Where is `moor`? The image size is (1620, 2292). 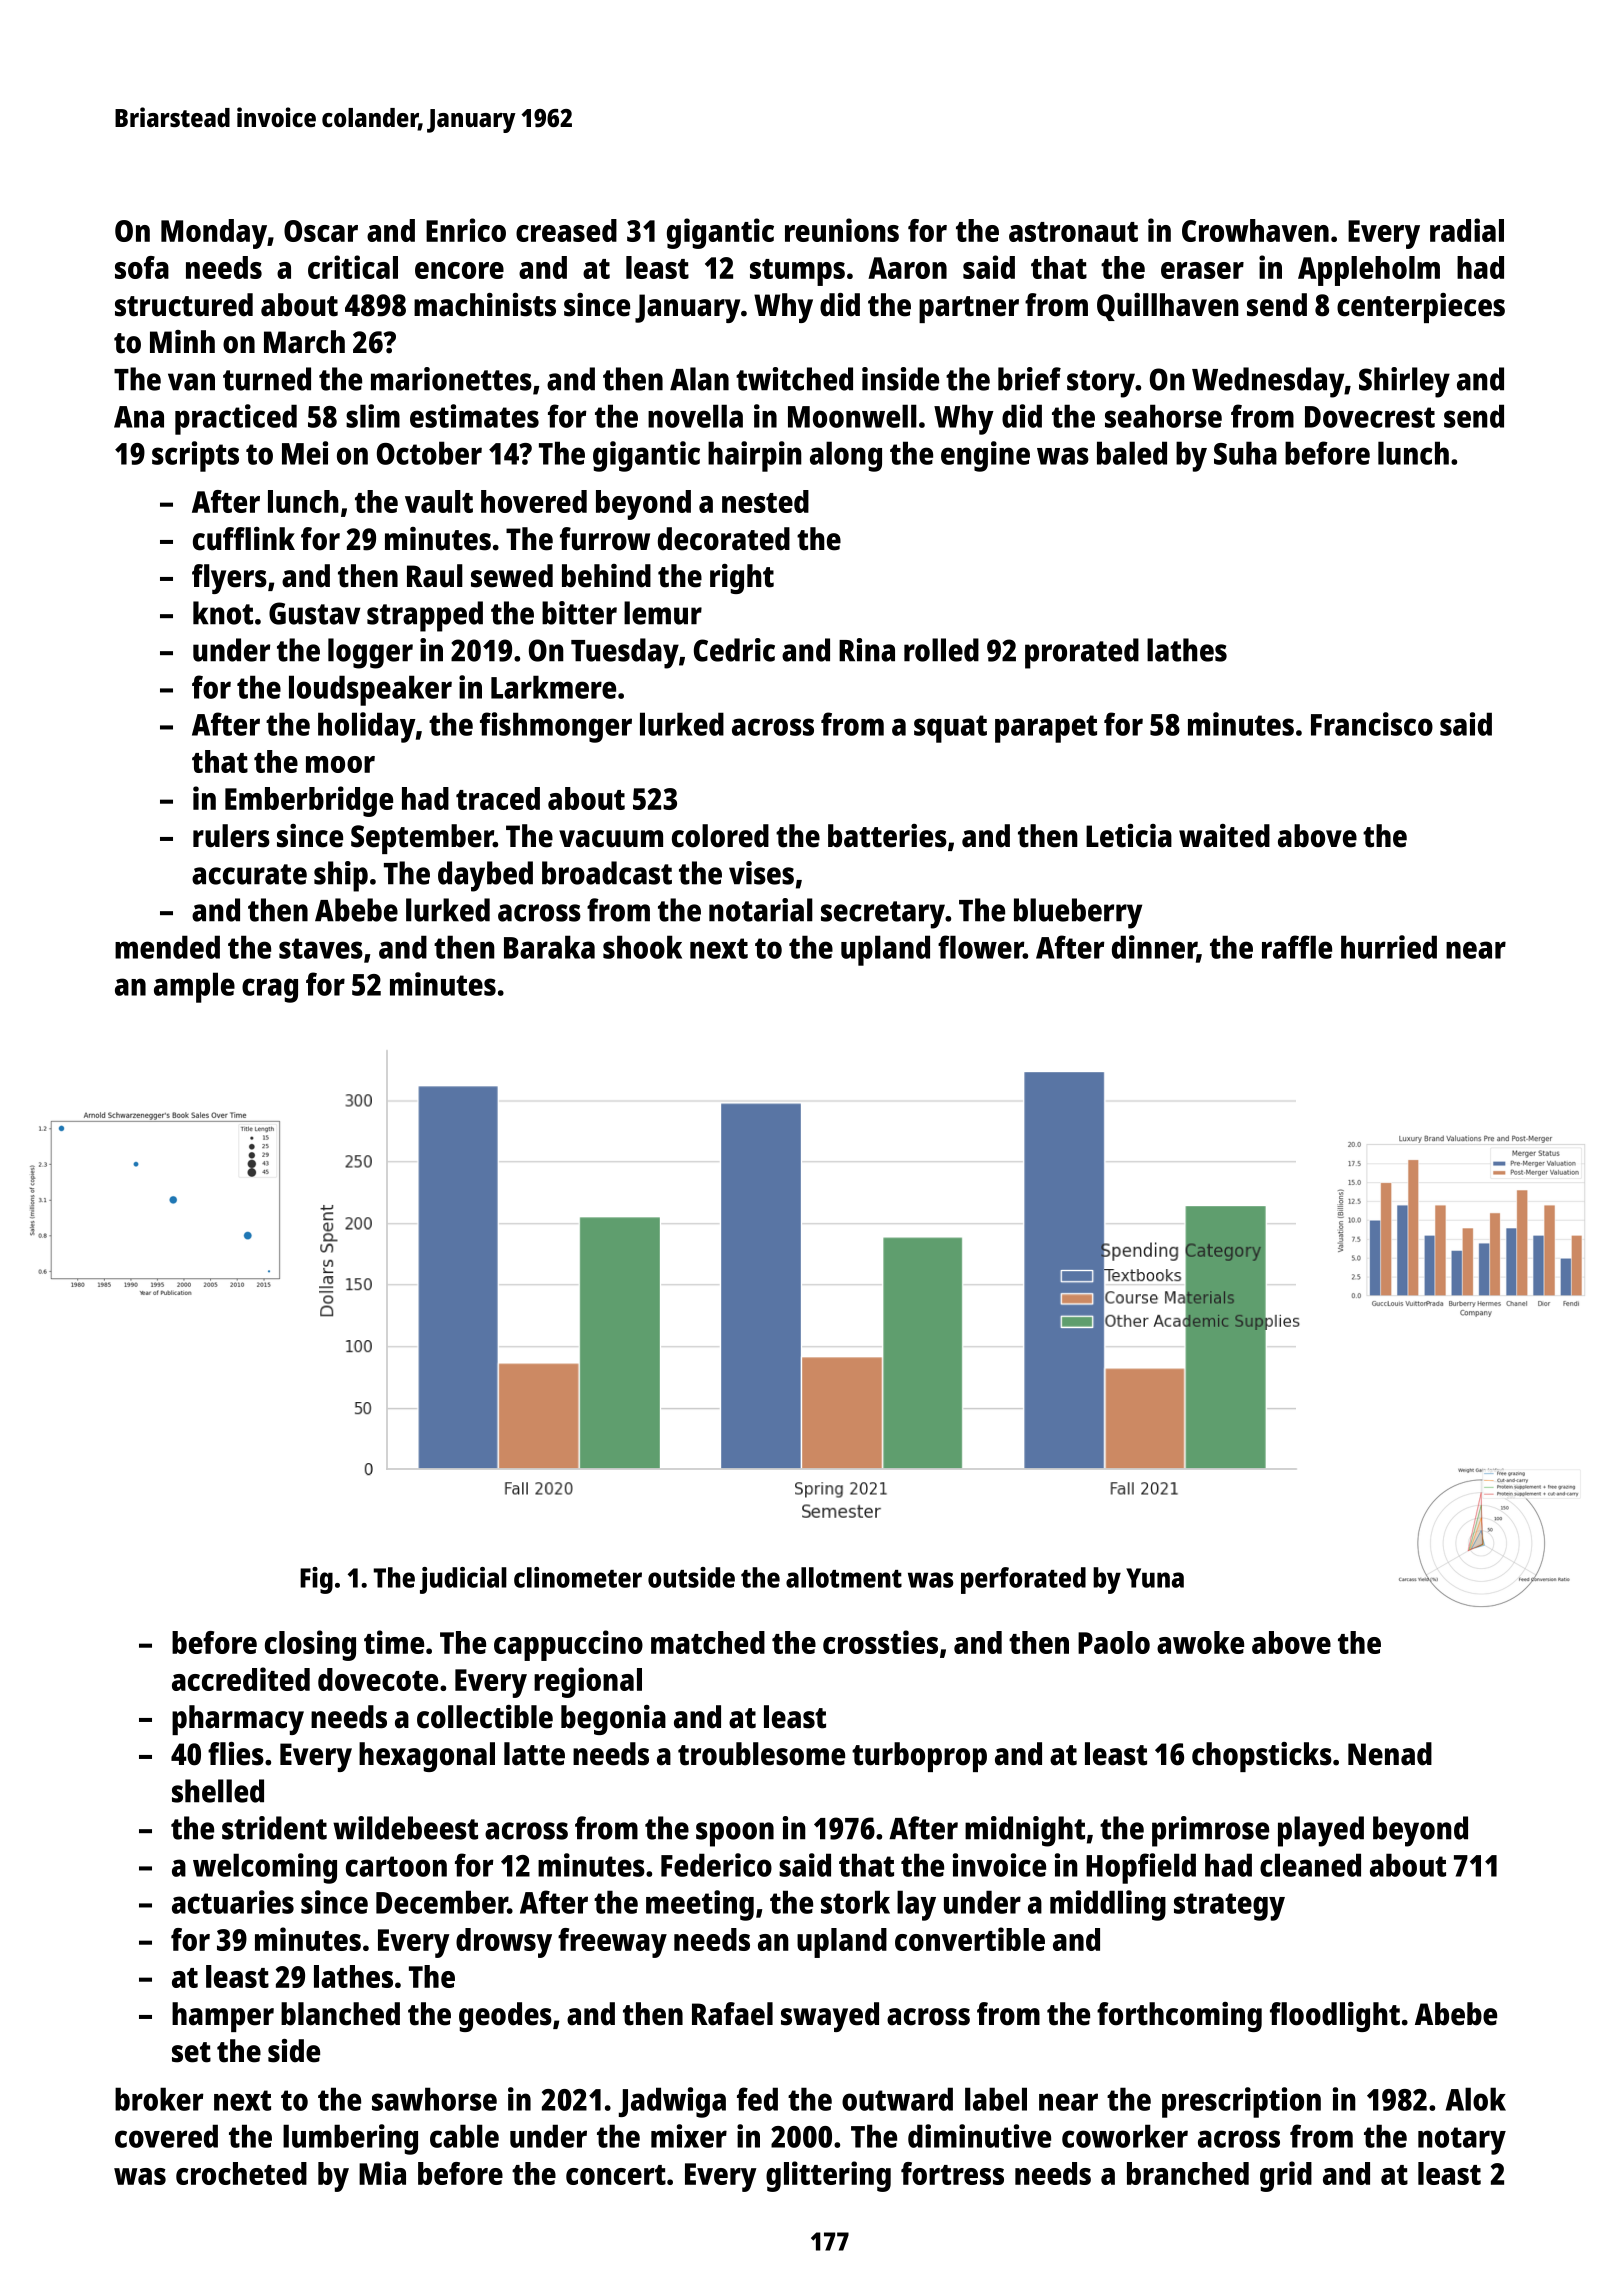
moor is located at coordinates (340, 764).
